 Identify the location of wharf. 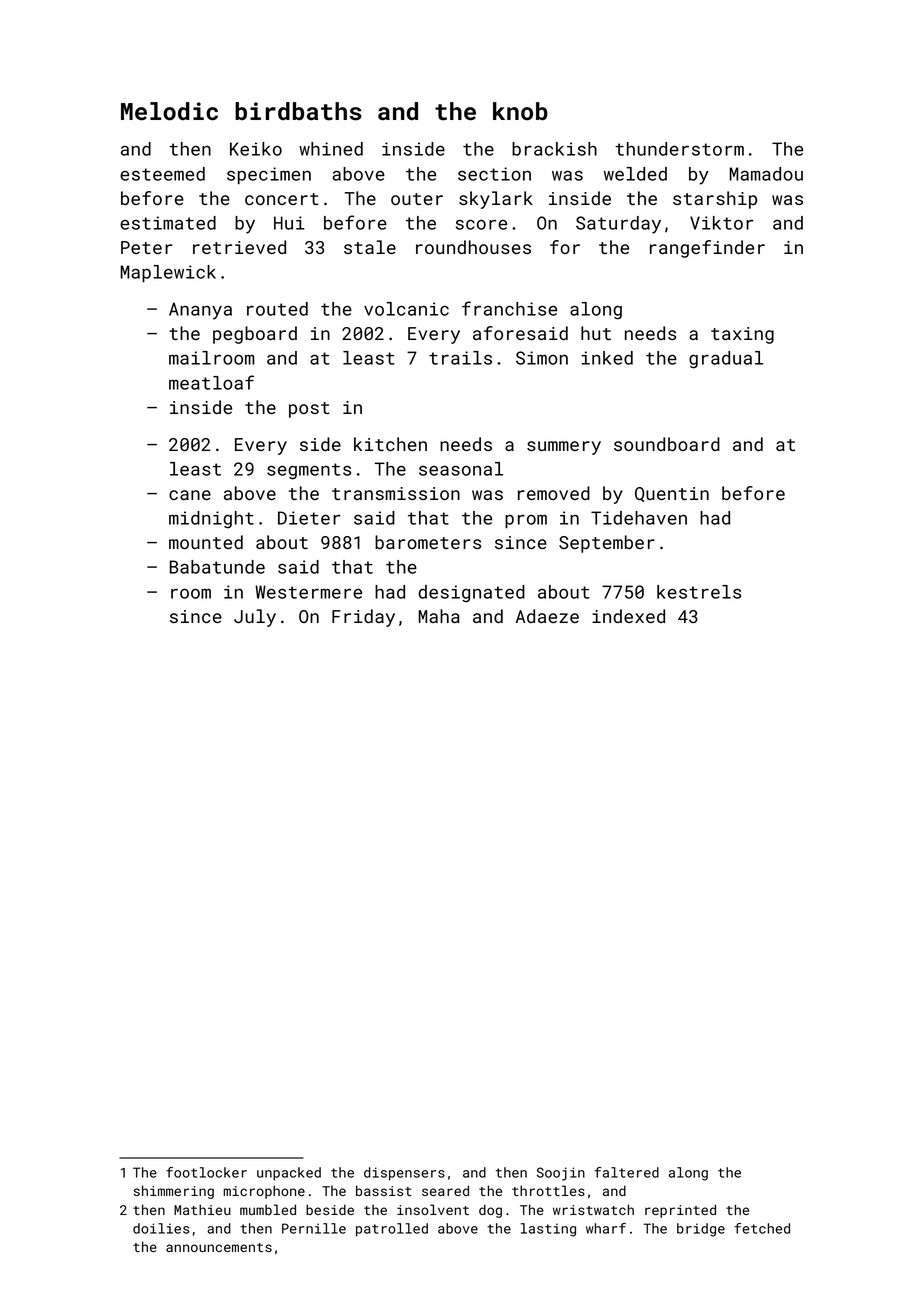
(606, 1228).
